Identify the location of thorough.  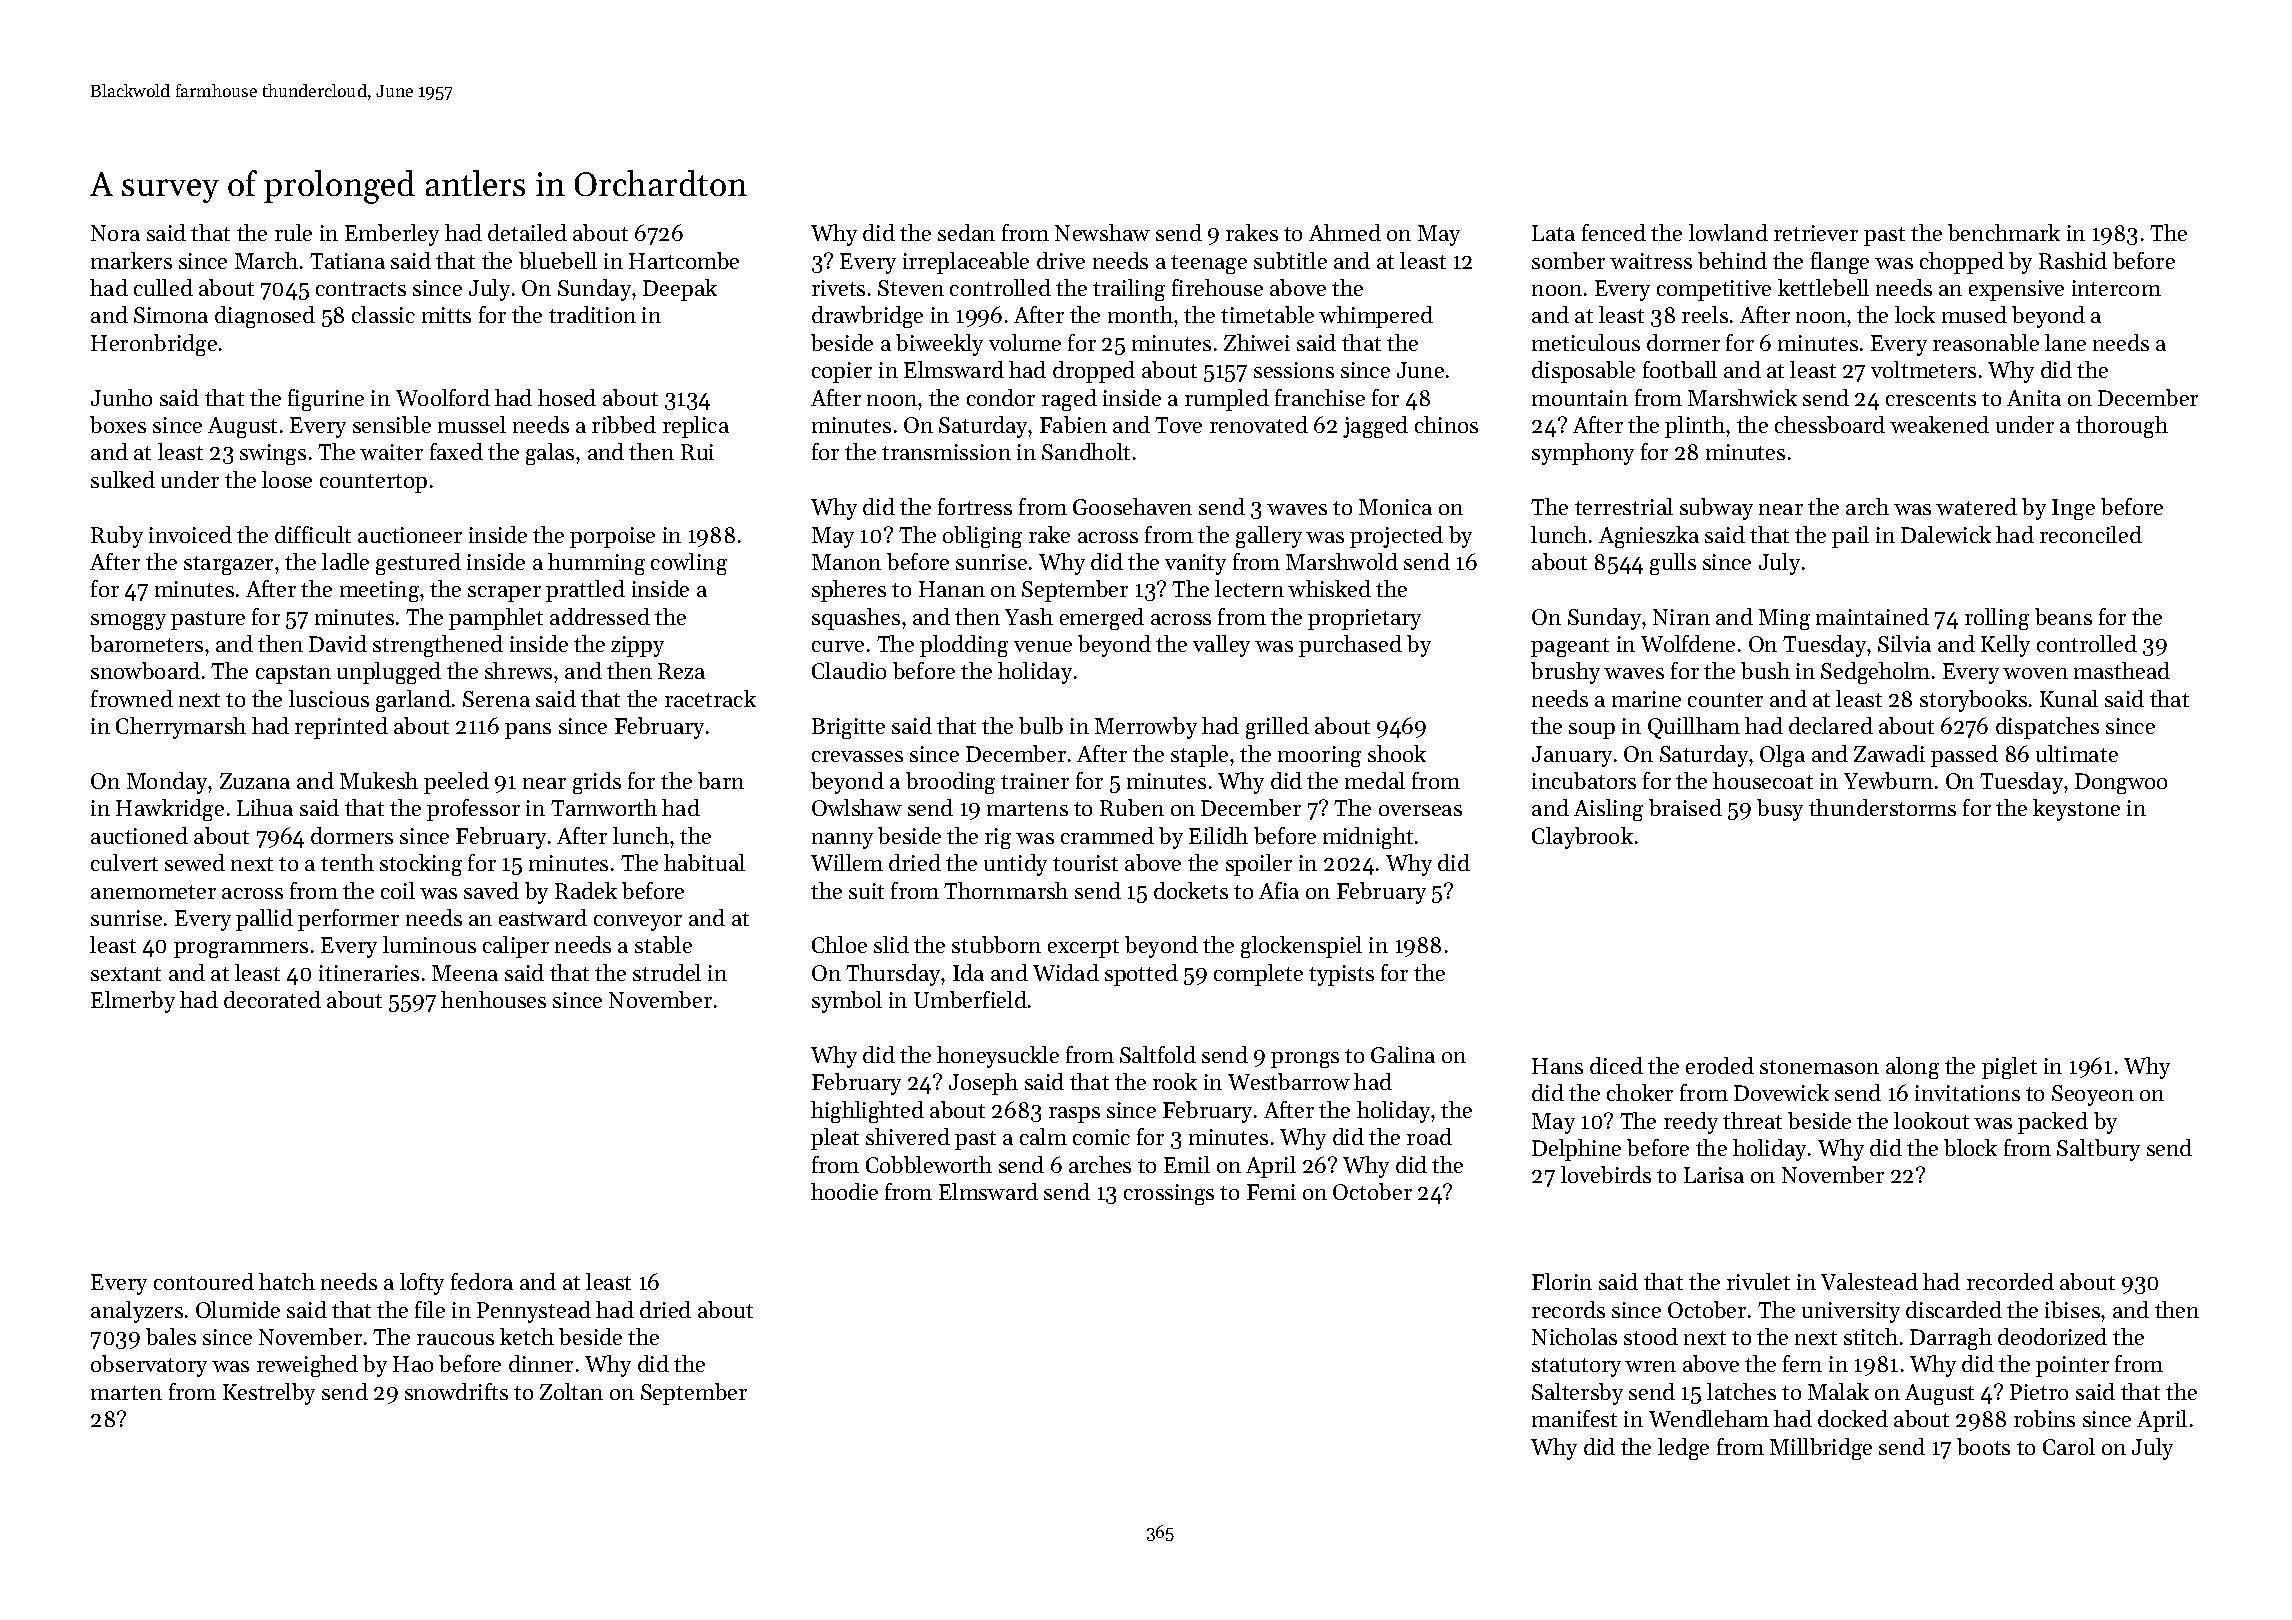
(2122, 427).
